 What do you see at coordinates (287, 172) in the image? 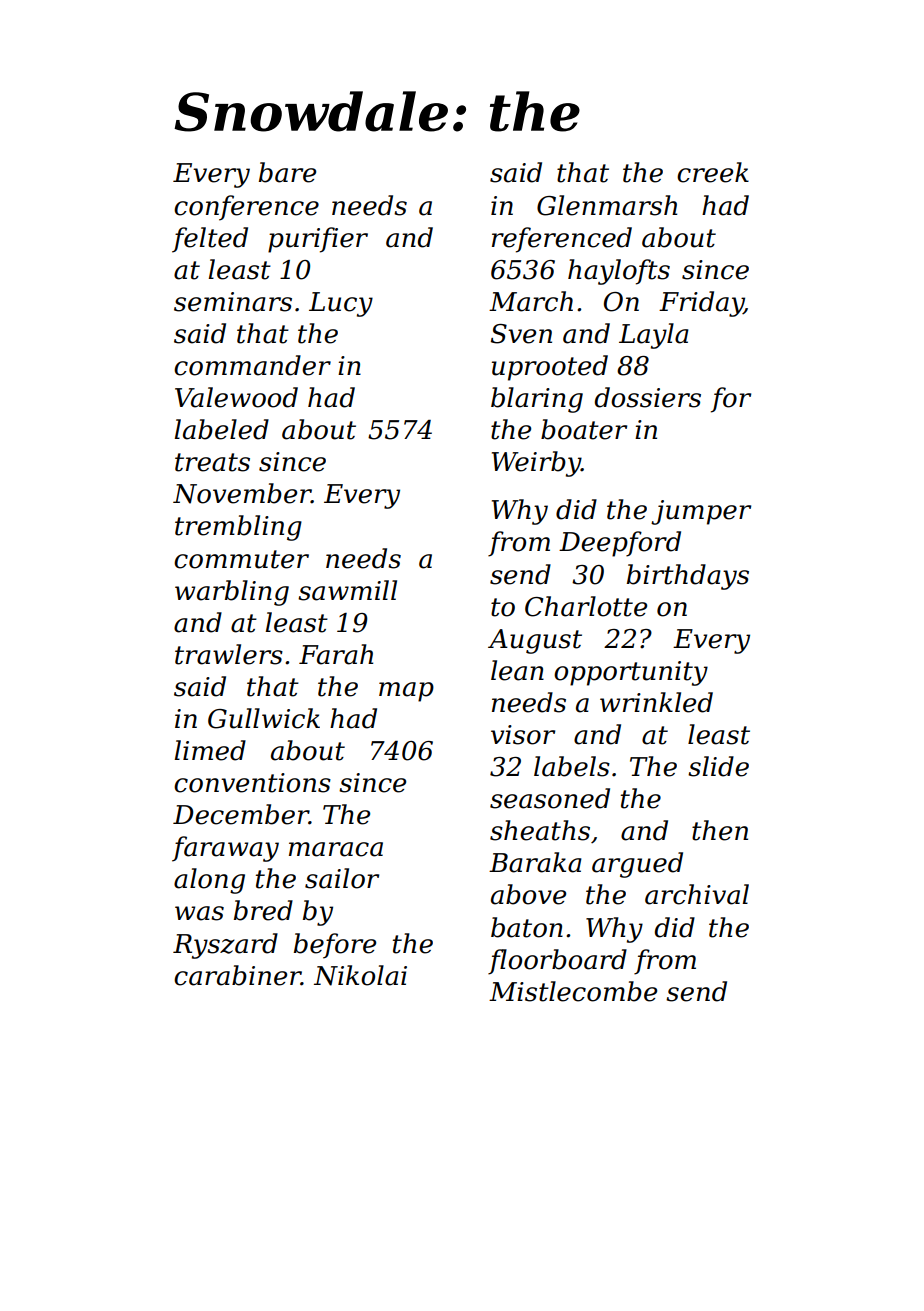
I see `bare` at bounding box center [287, 172].
